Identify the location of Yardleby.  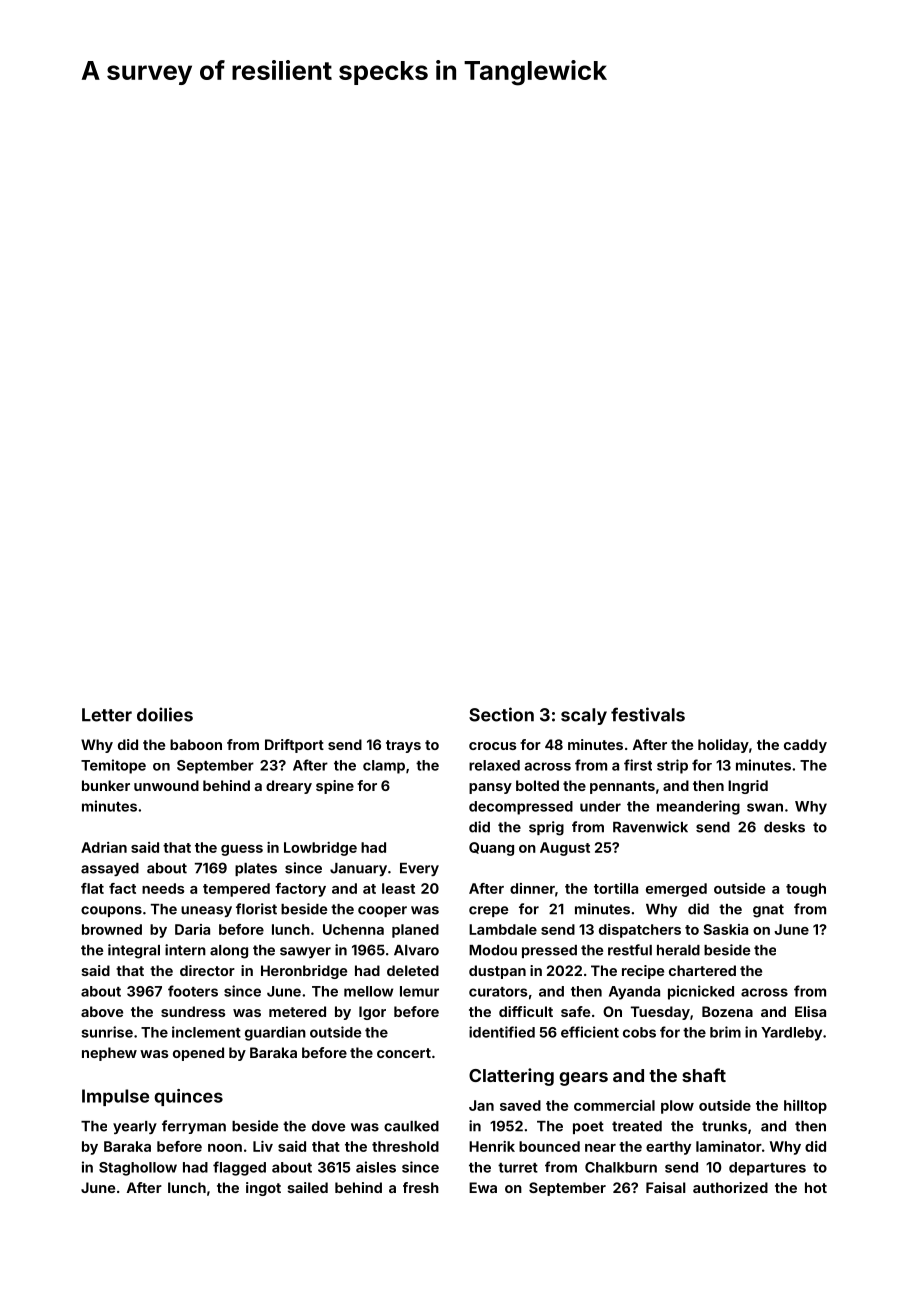
(791, 1034).
